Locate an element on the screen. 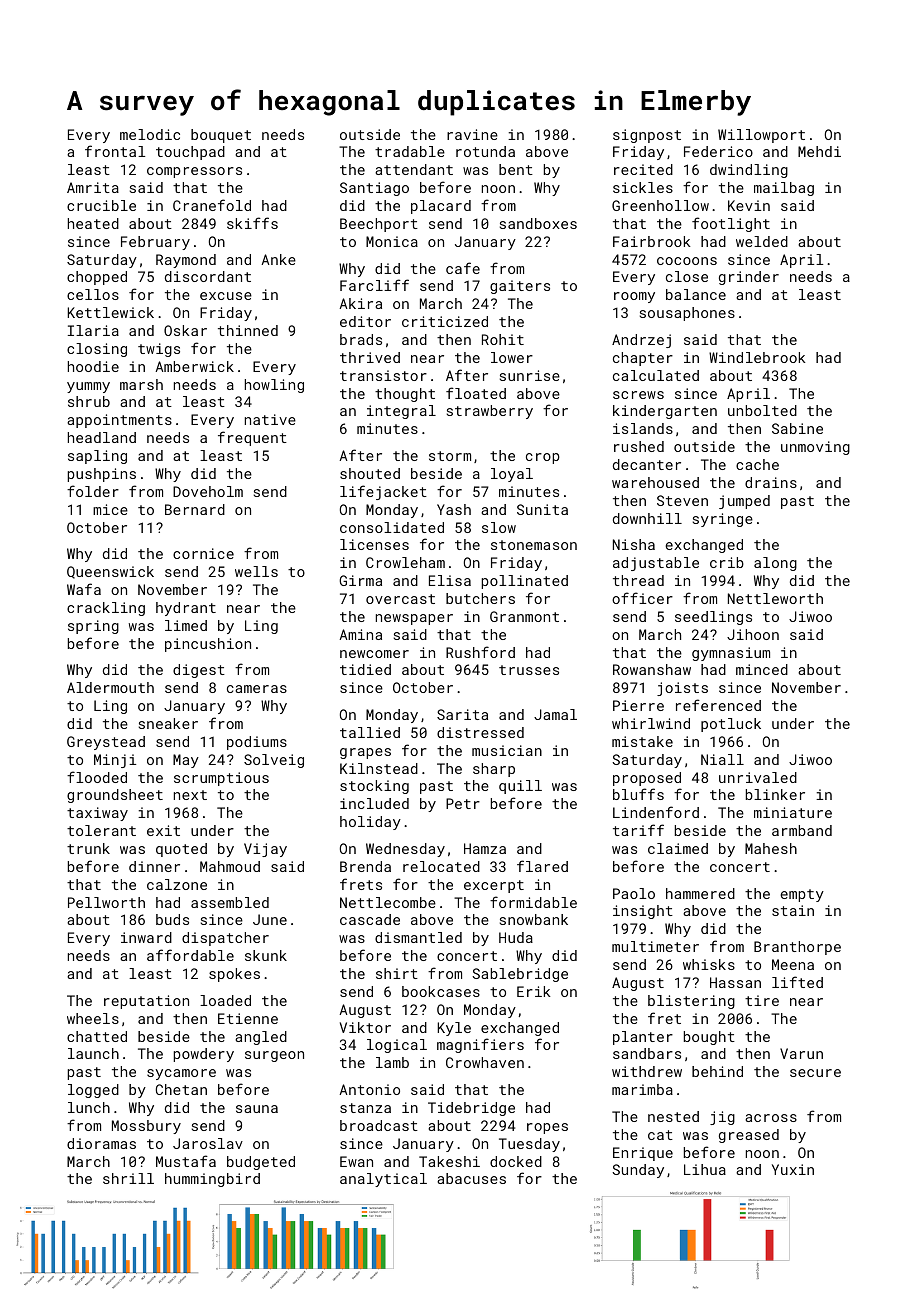  melodic is located at coordinates (150, 134).
